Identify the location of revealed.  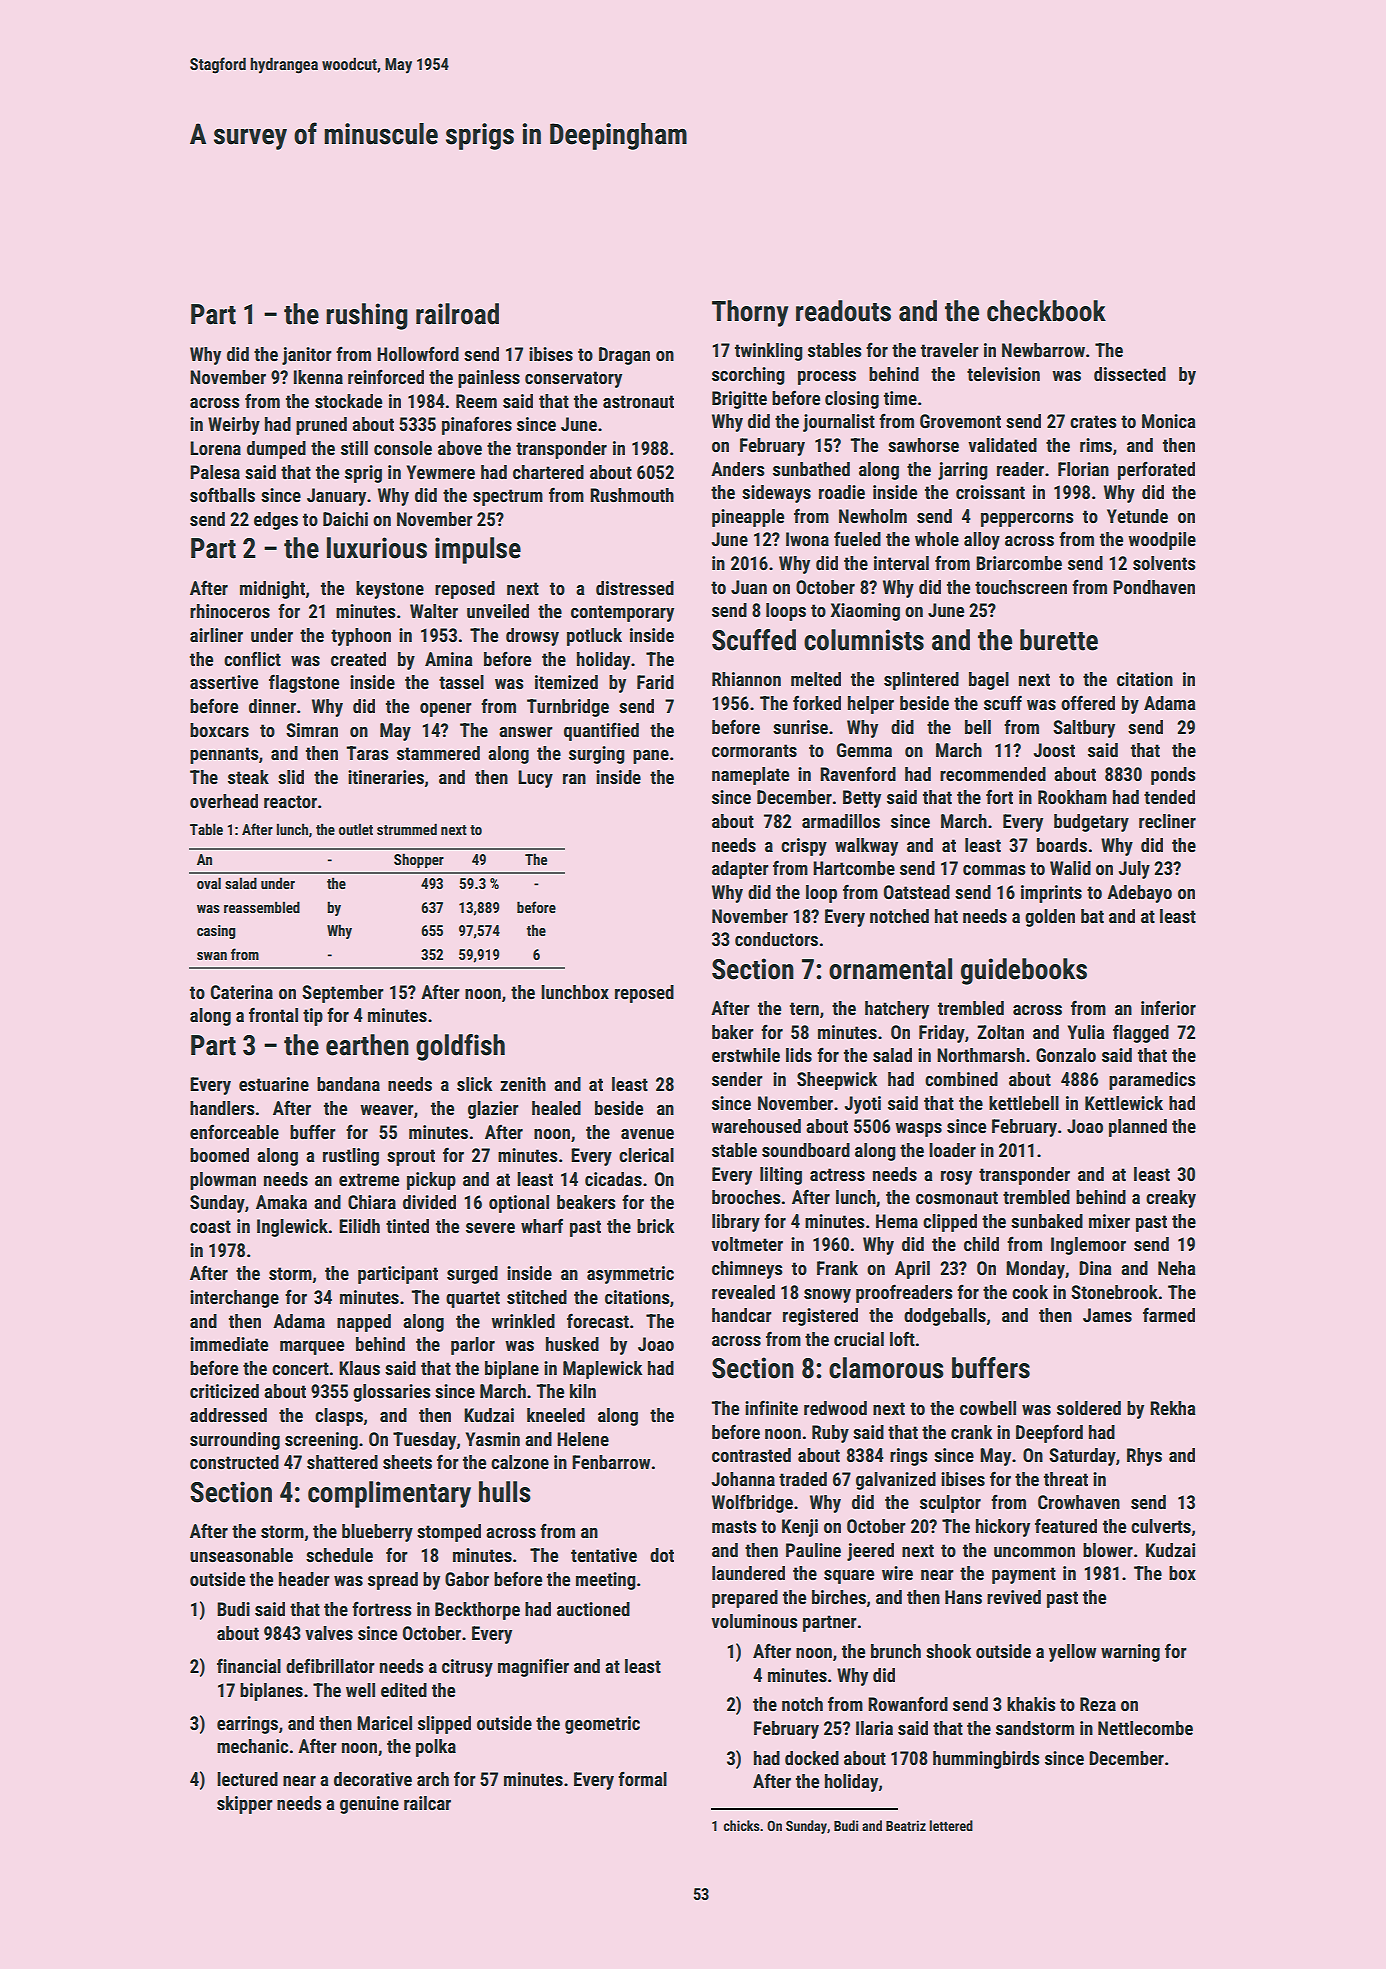
(743, 1292).
